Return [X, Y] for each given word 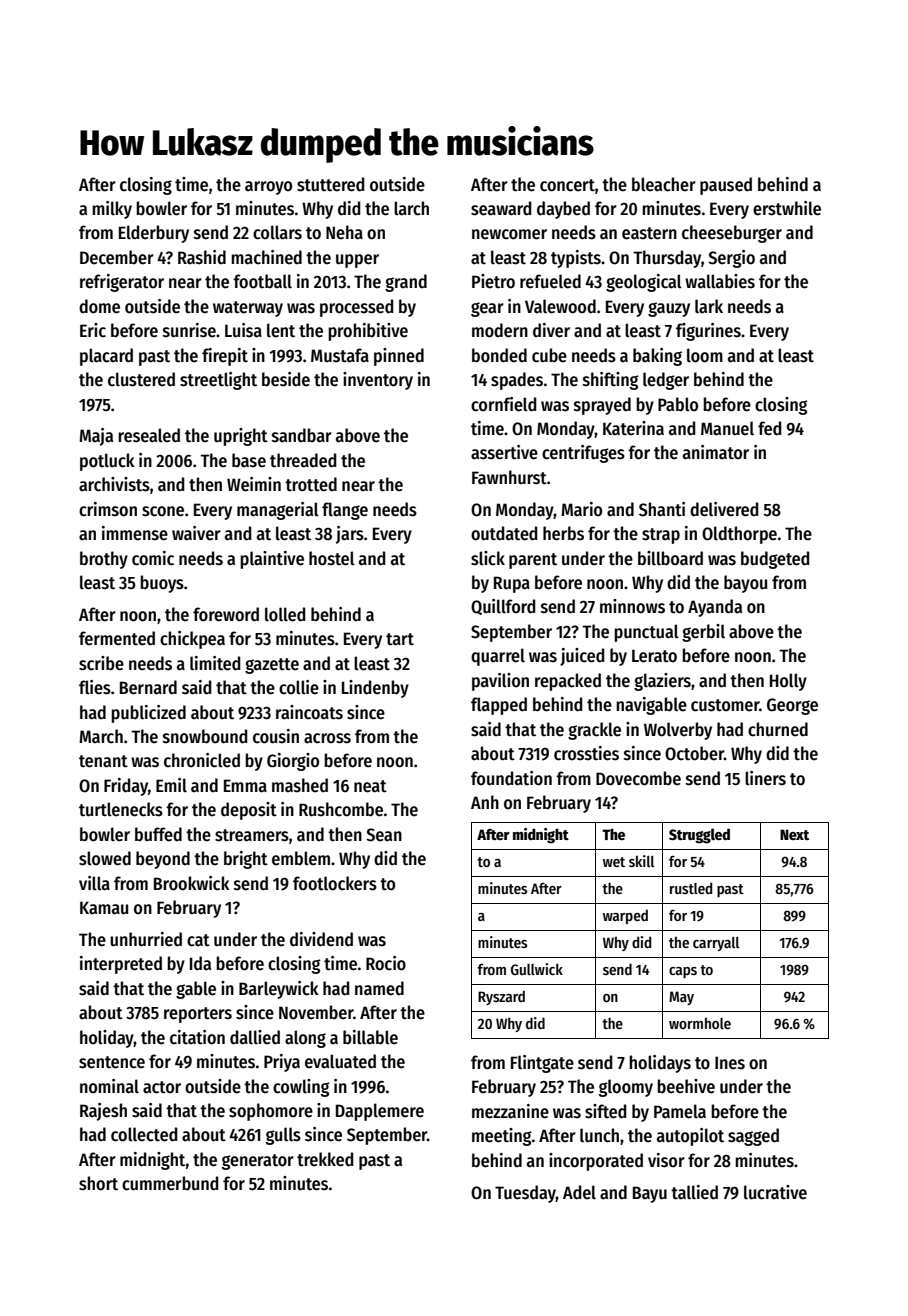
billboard [670, 558]
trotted [311, 484]
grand [406, 283]
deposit [249, 811]
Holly [788, 682]
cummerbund [170, 1183]
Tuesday [525, 1194]
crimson [108, 509]
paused [726, 186]
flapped [499, 706]
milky [112, 210]
